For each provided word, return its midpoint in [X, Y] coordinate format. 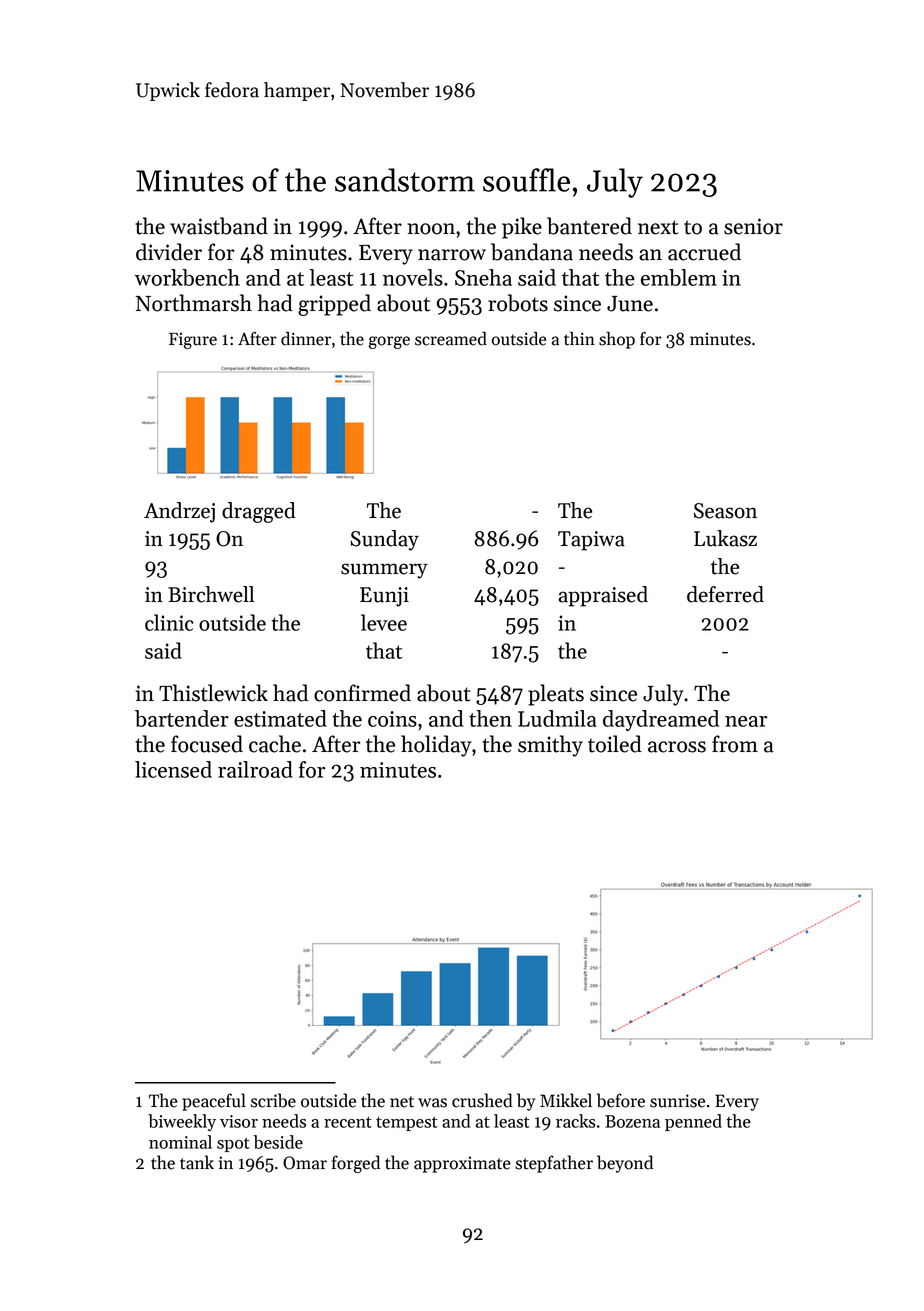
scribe [273, 1100]
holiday [436, 746]
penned [693, 1122]
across [677, 747]
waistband [219, 226]
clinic [169, 622]
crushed [482, 1100]
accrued [704, 252]
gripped [334, 305]
